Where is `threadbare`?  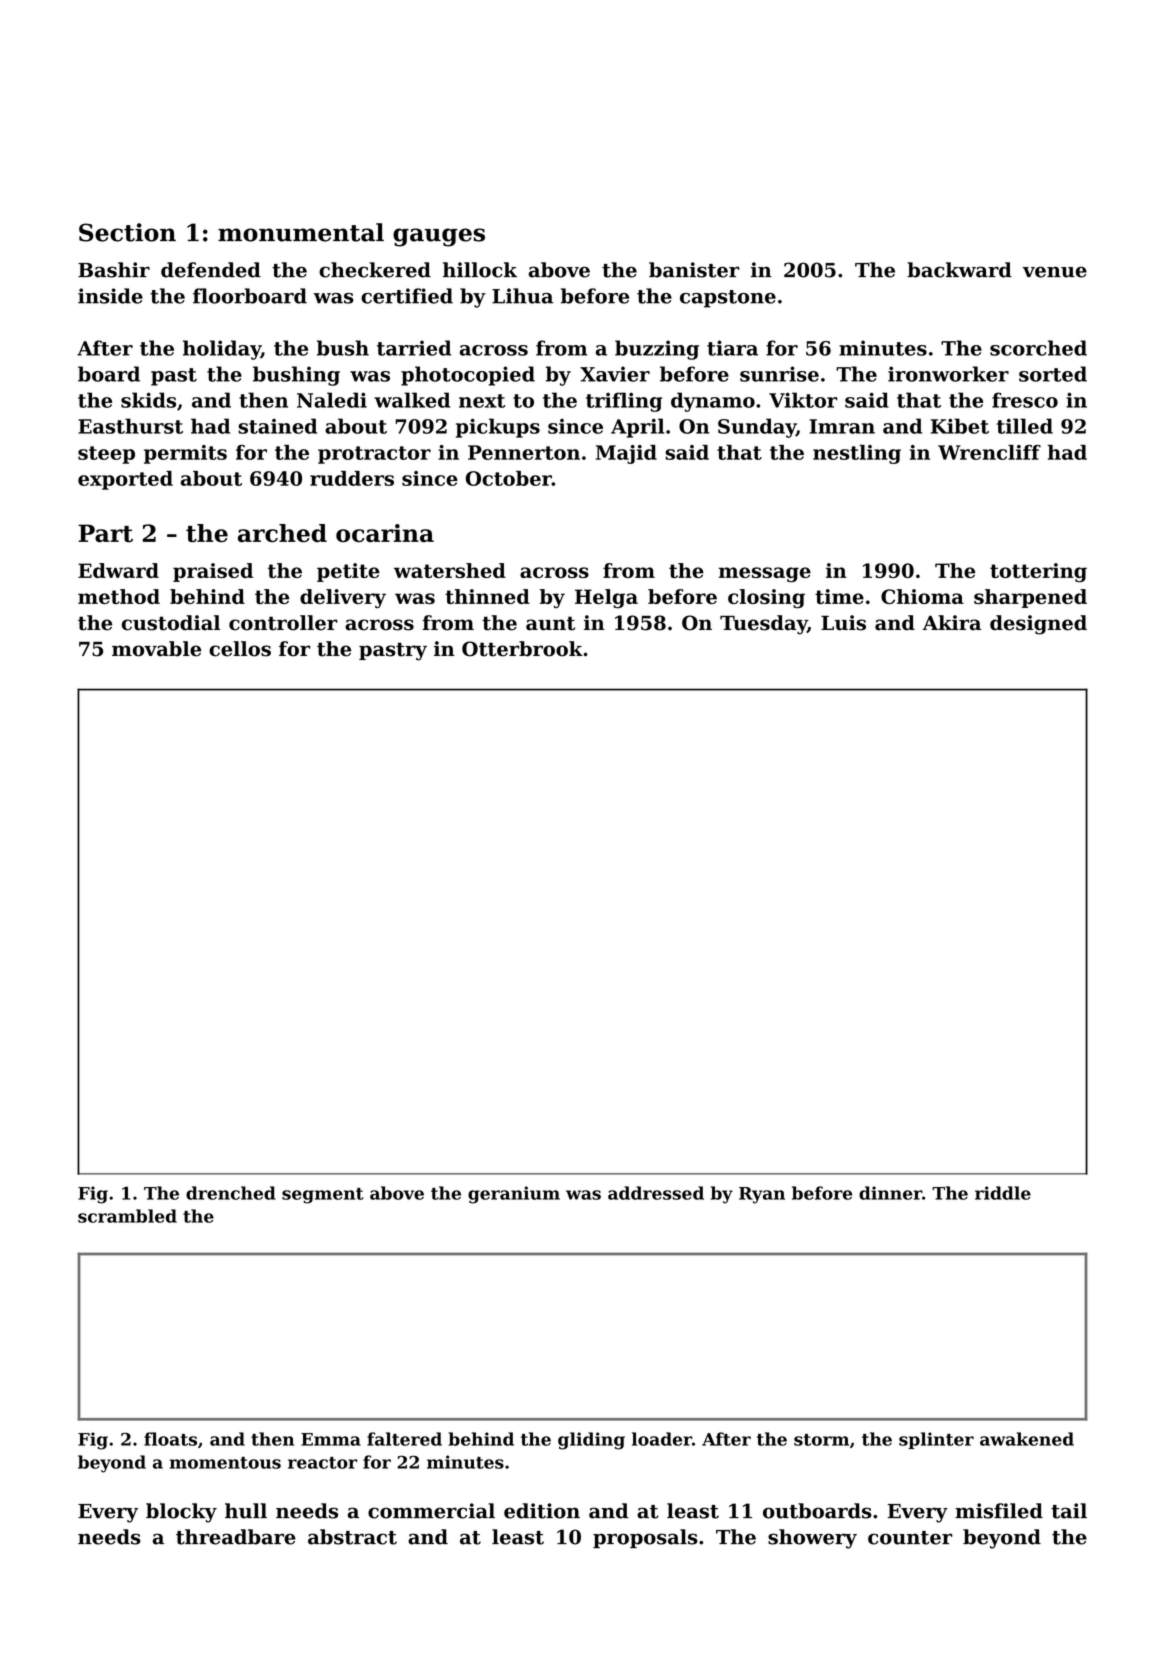 threadbare is located at coordinates (236, 1537).
